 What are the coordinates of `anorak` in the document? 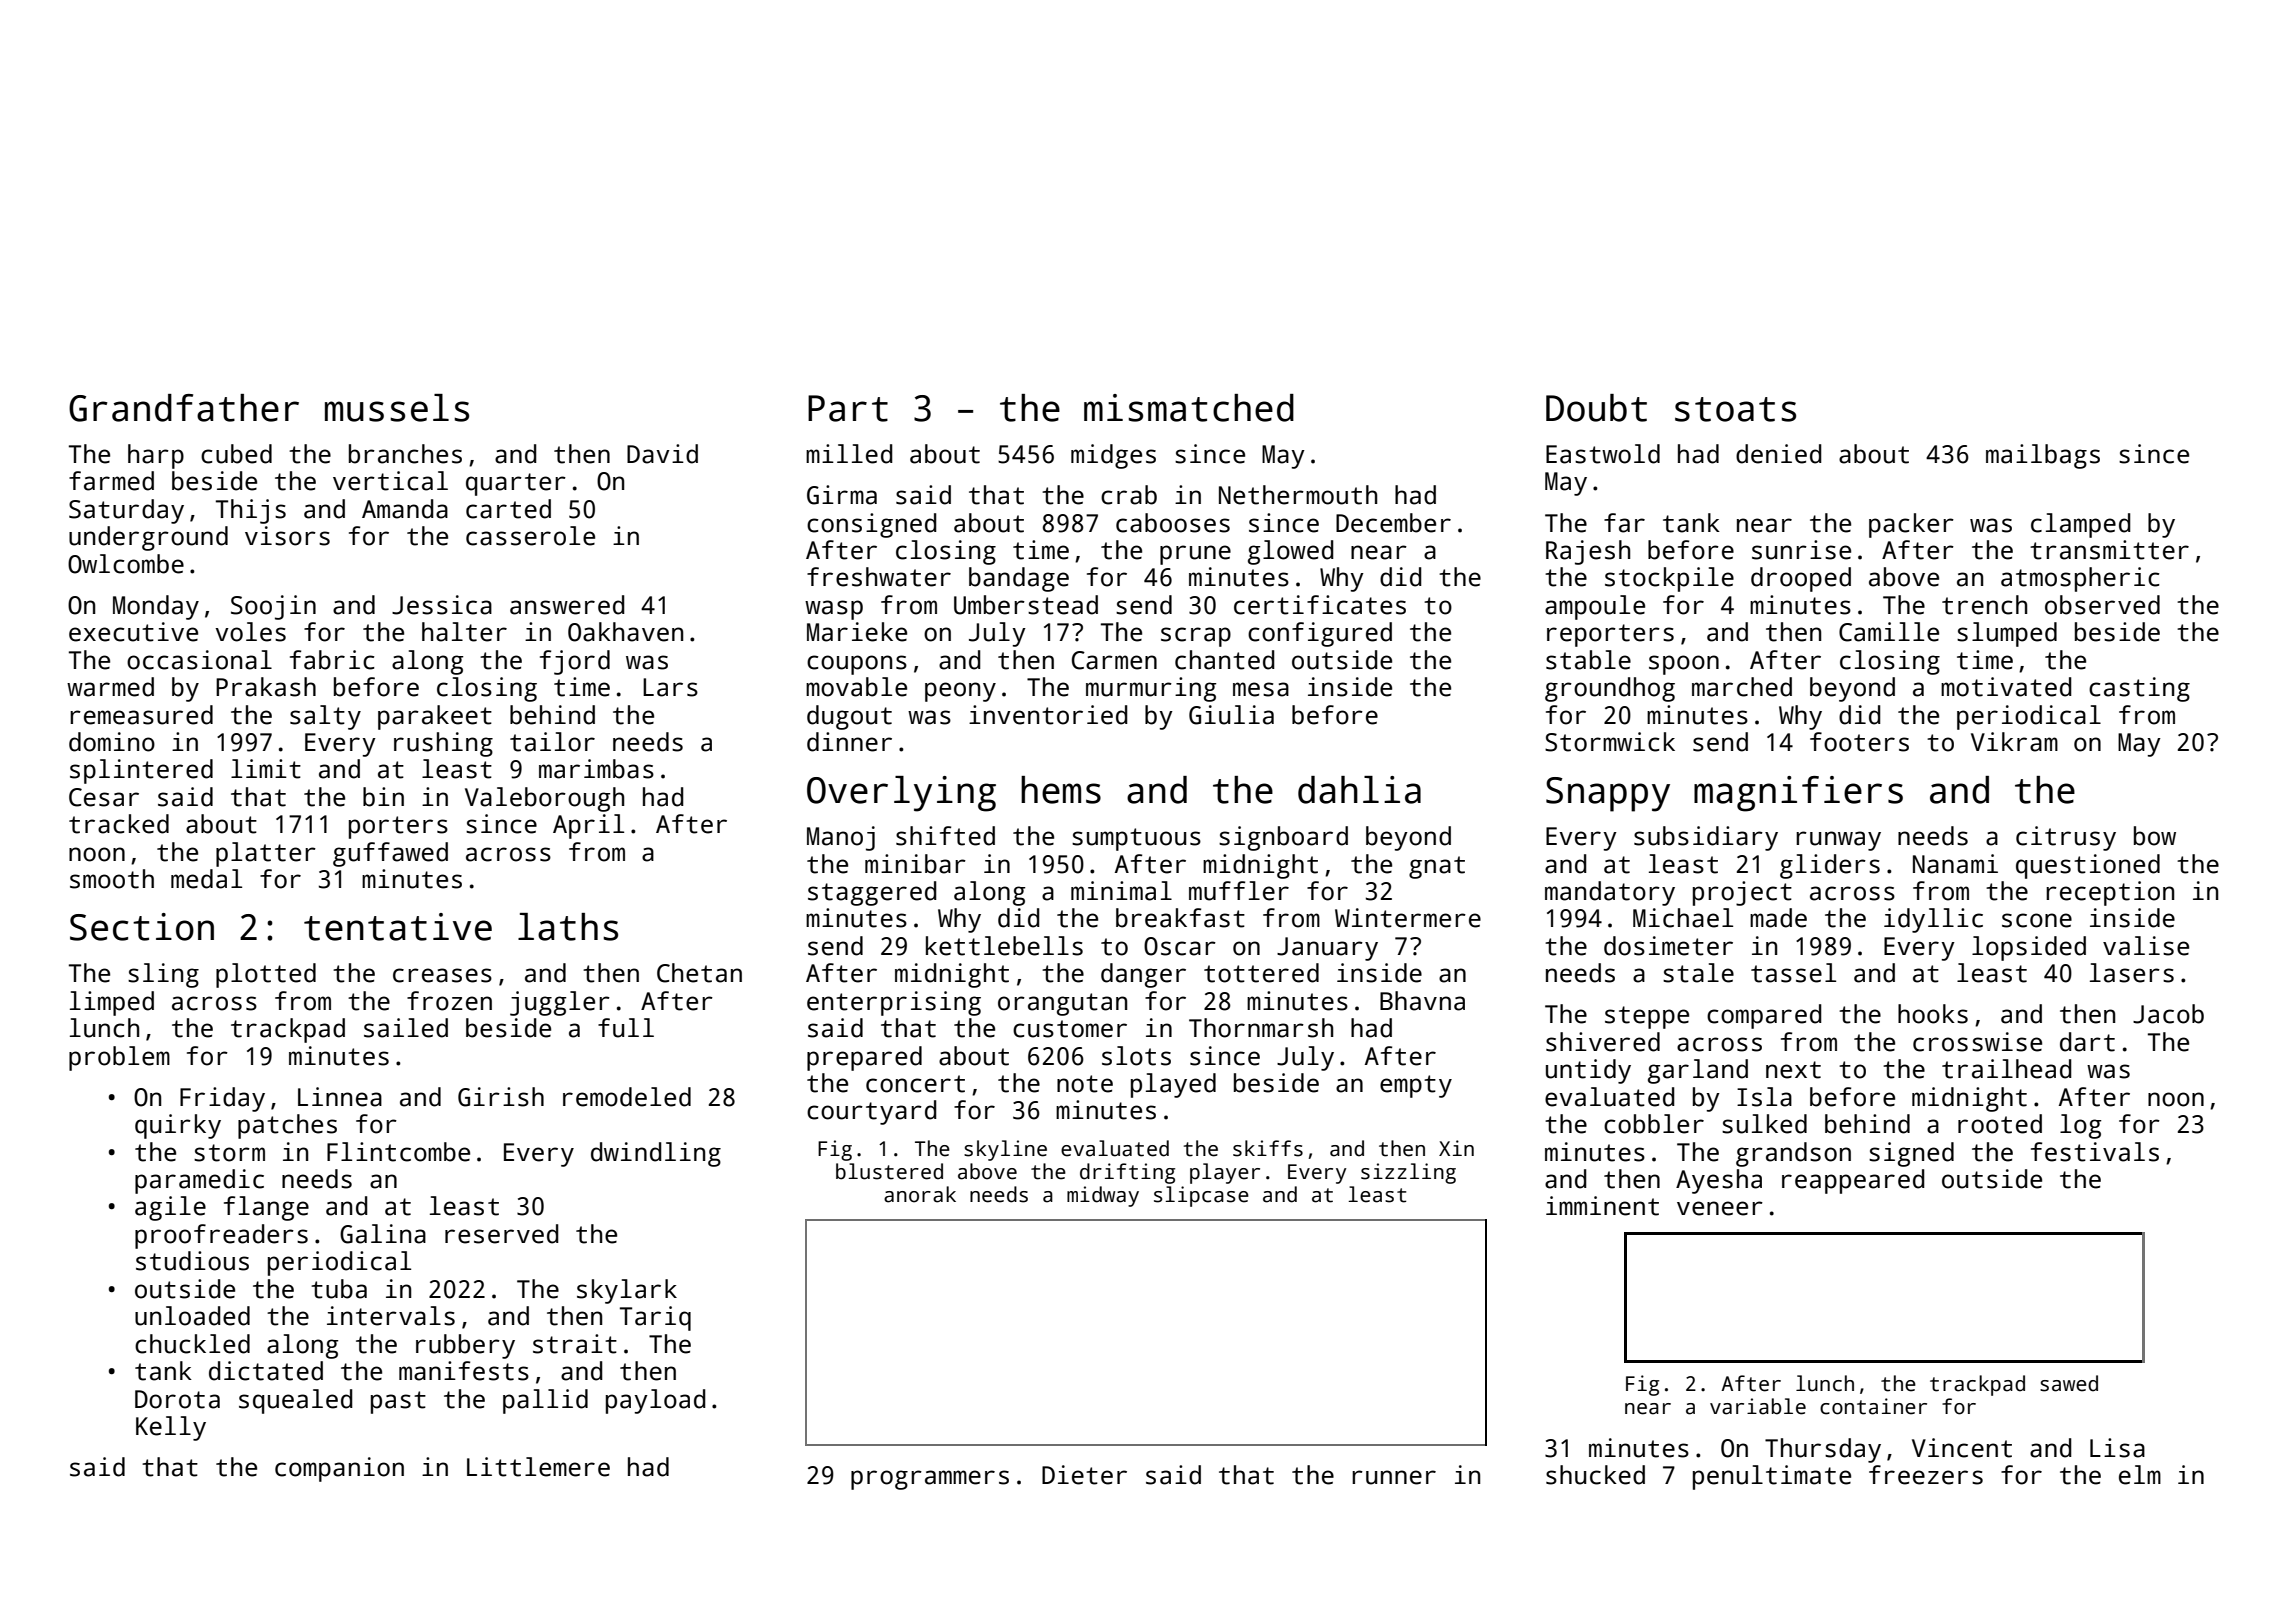 It's located at (920, 1194).
